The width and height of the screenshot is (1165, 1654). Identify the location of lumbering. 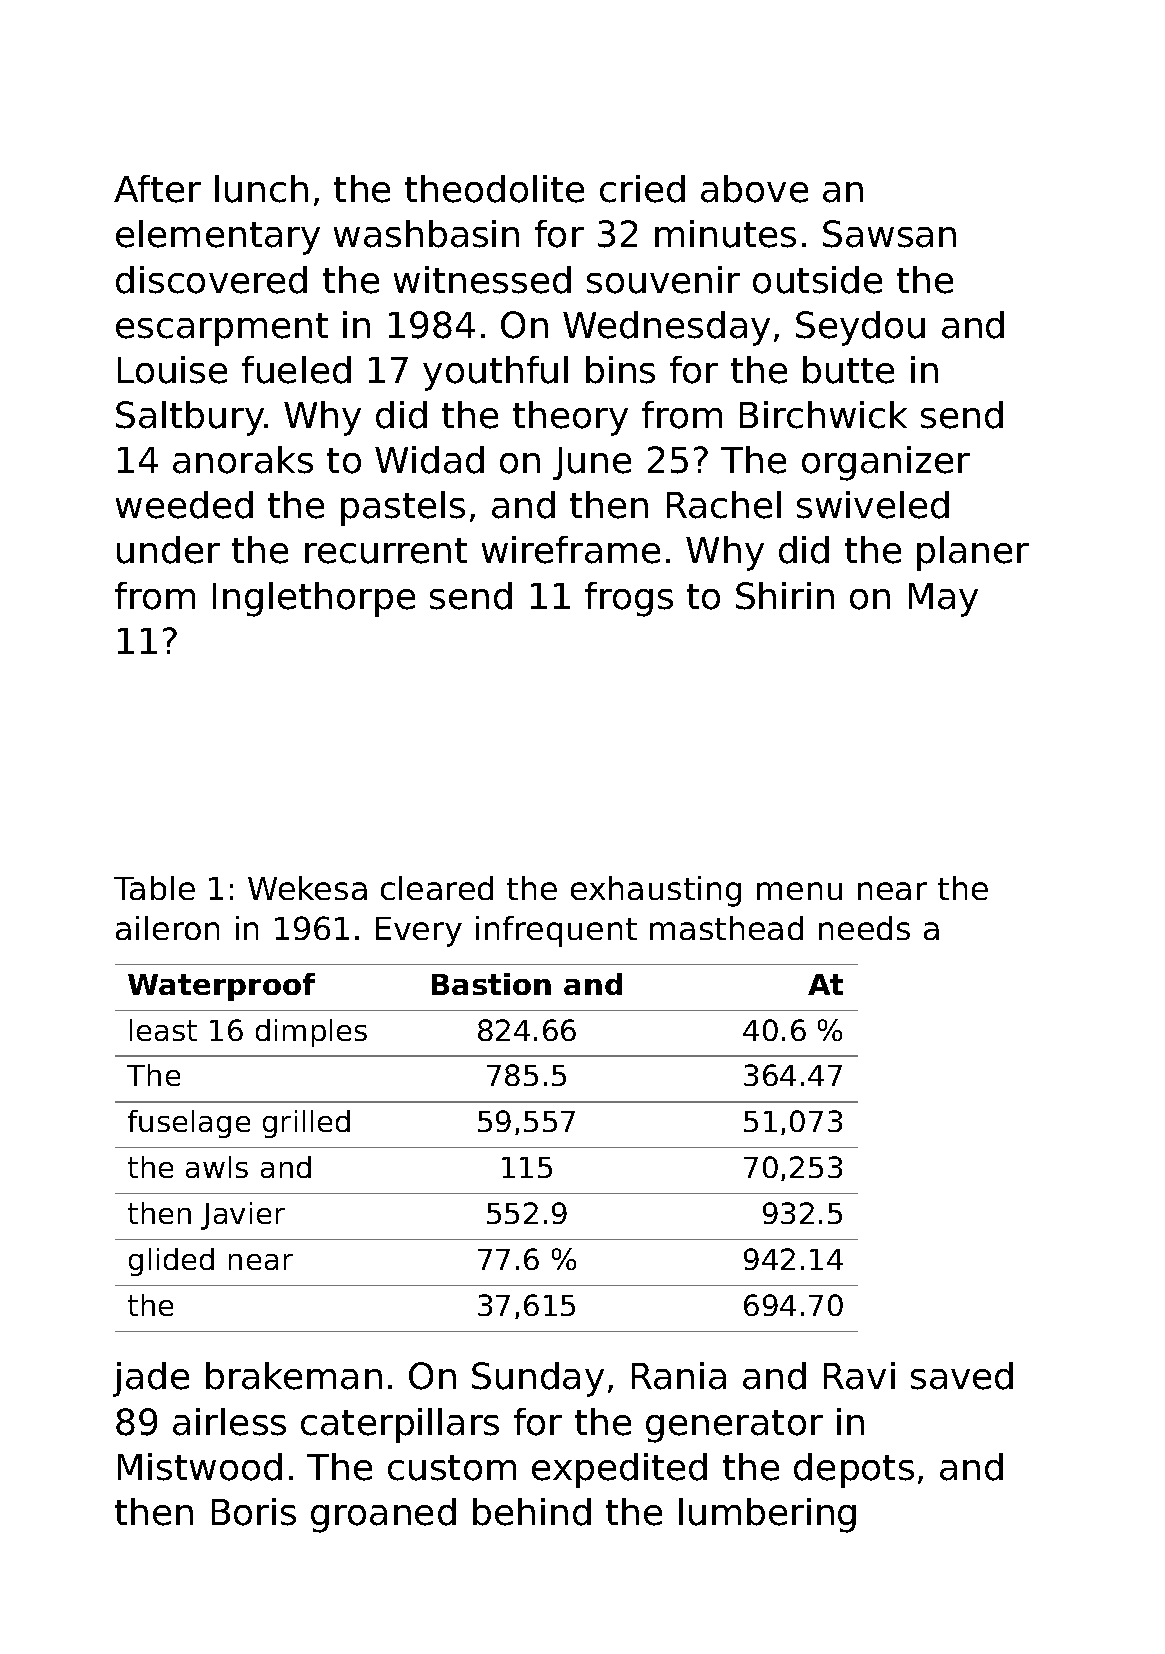
(767, 1515).
